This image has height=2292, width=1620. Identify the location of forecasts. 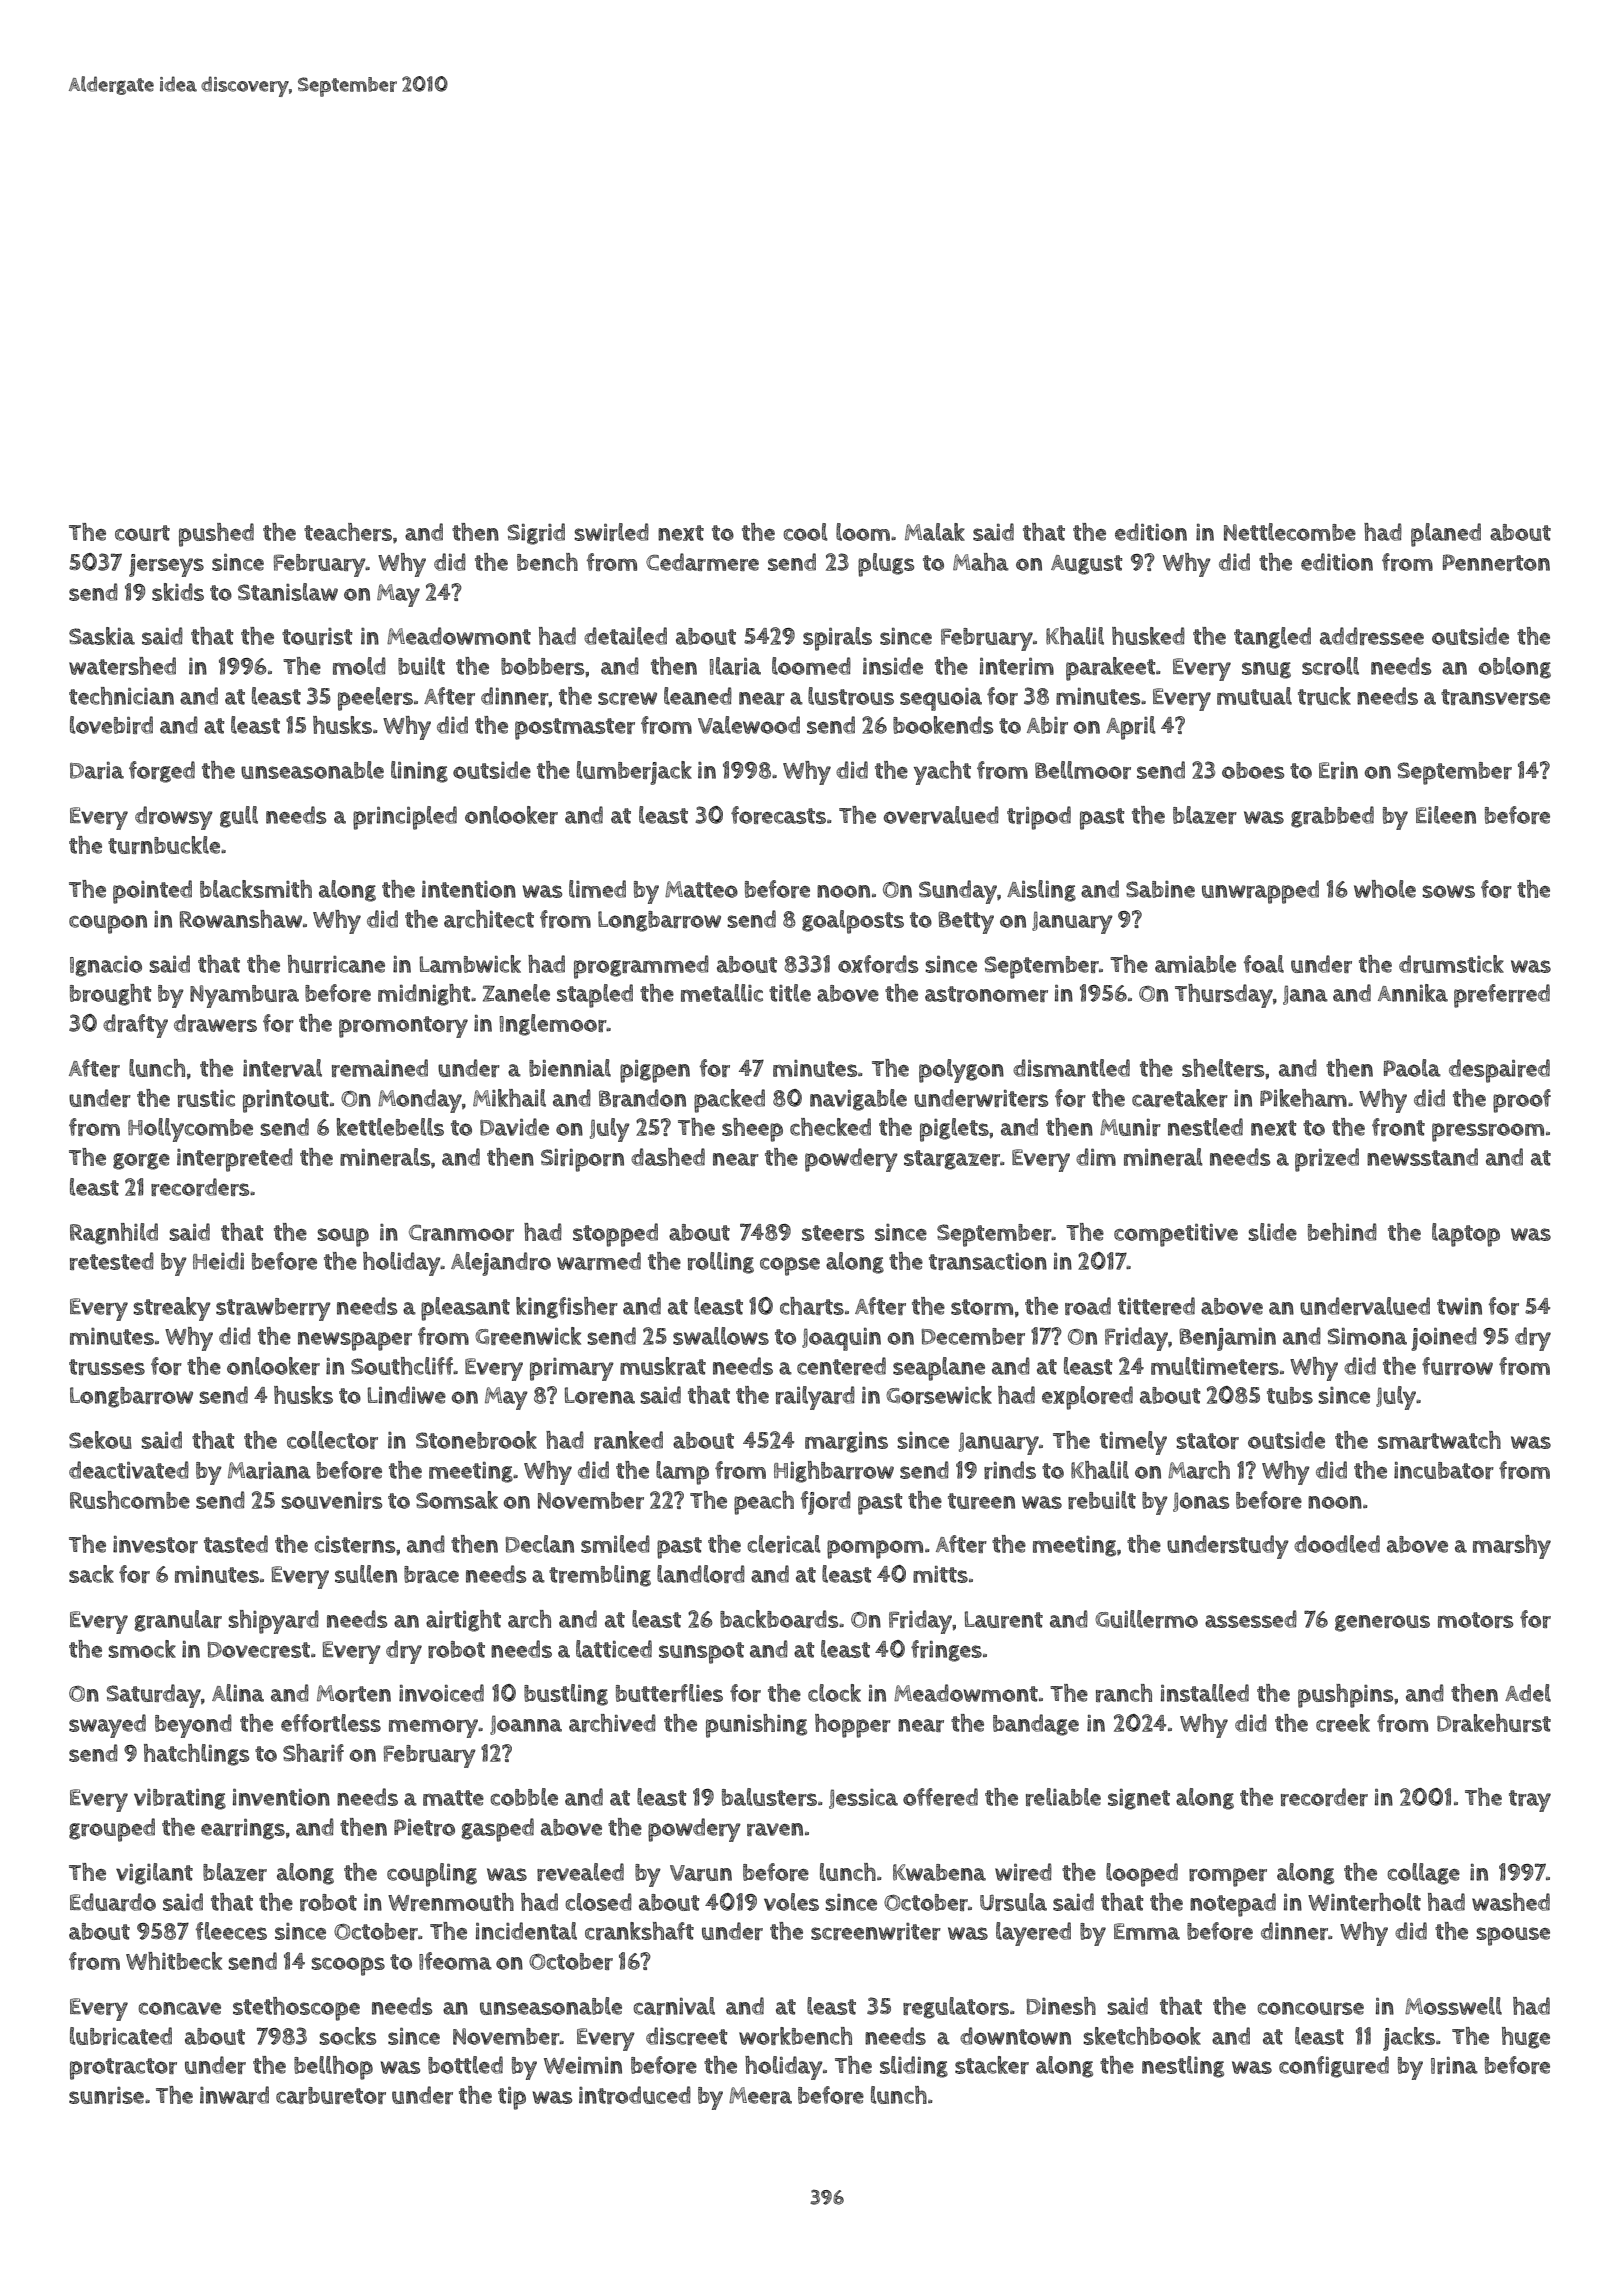
(778, 815).
